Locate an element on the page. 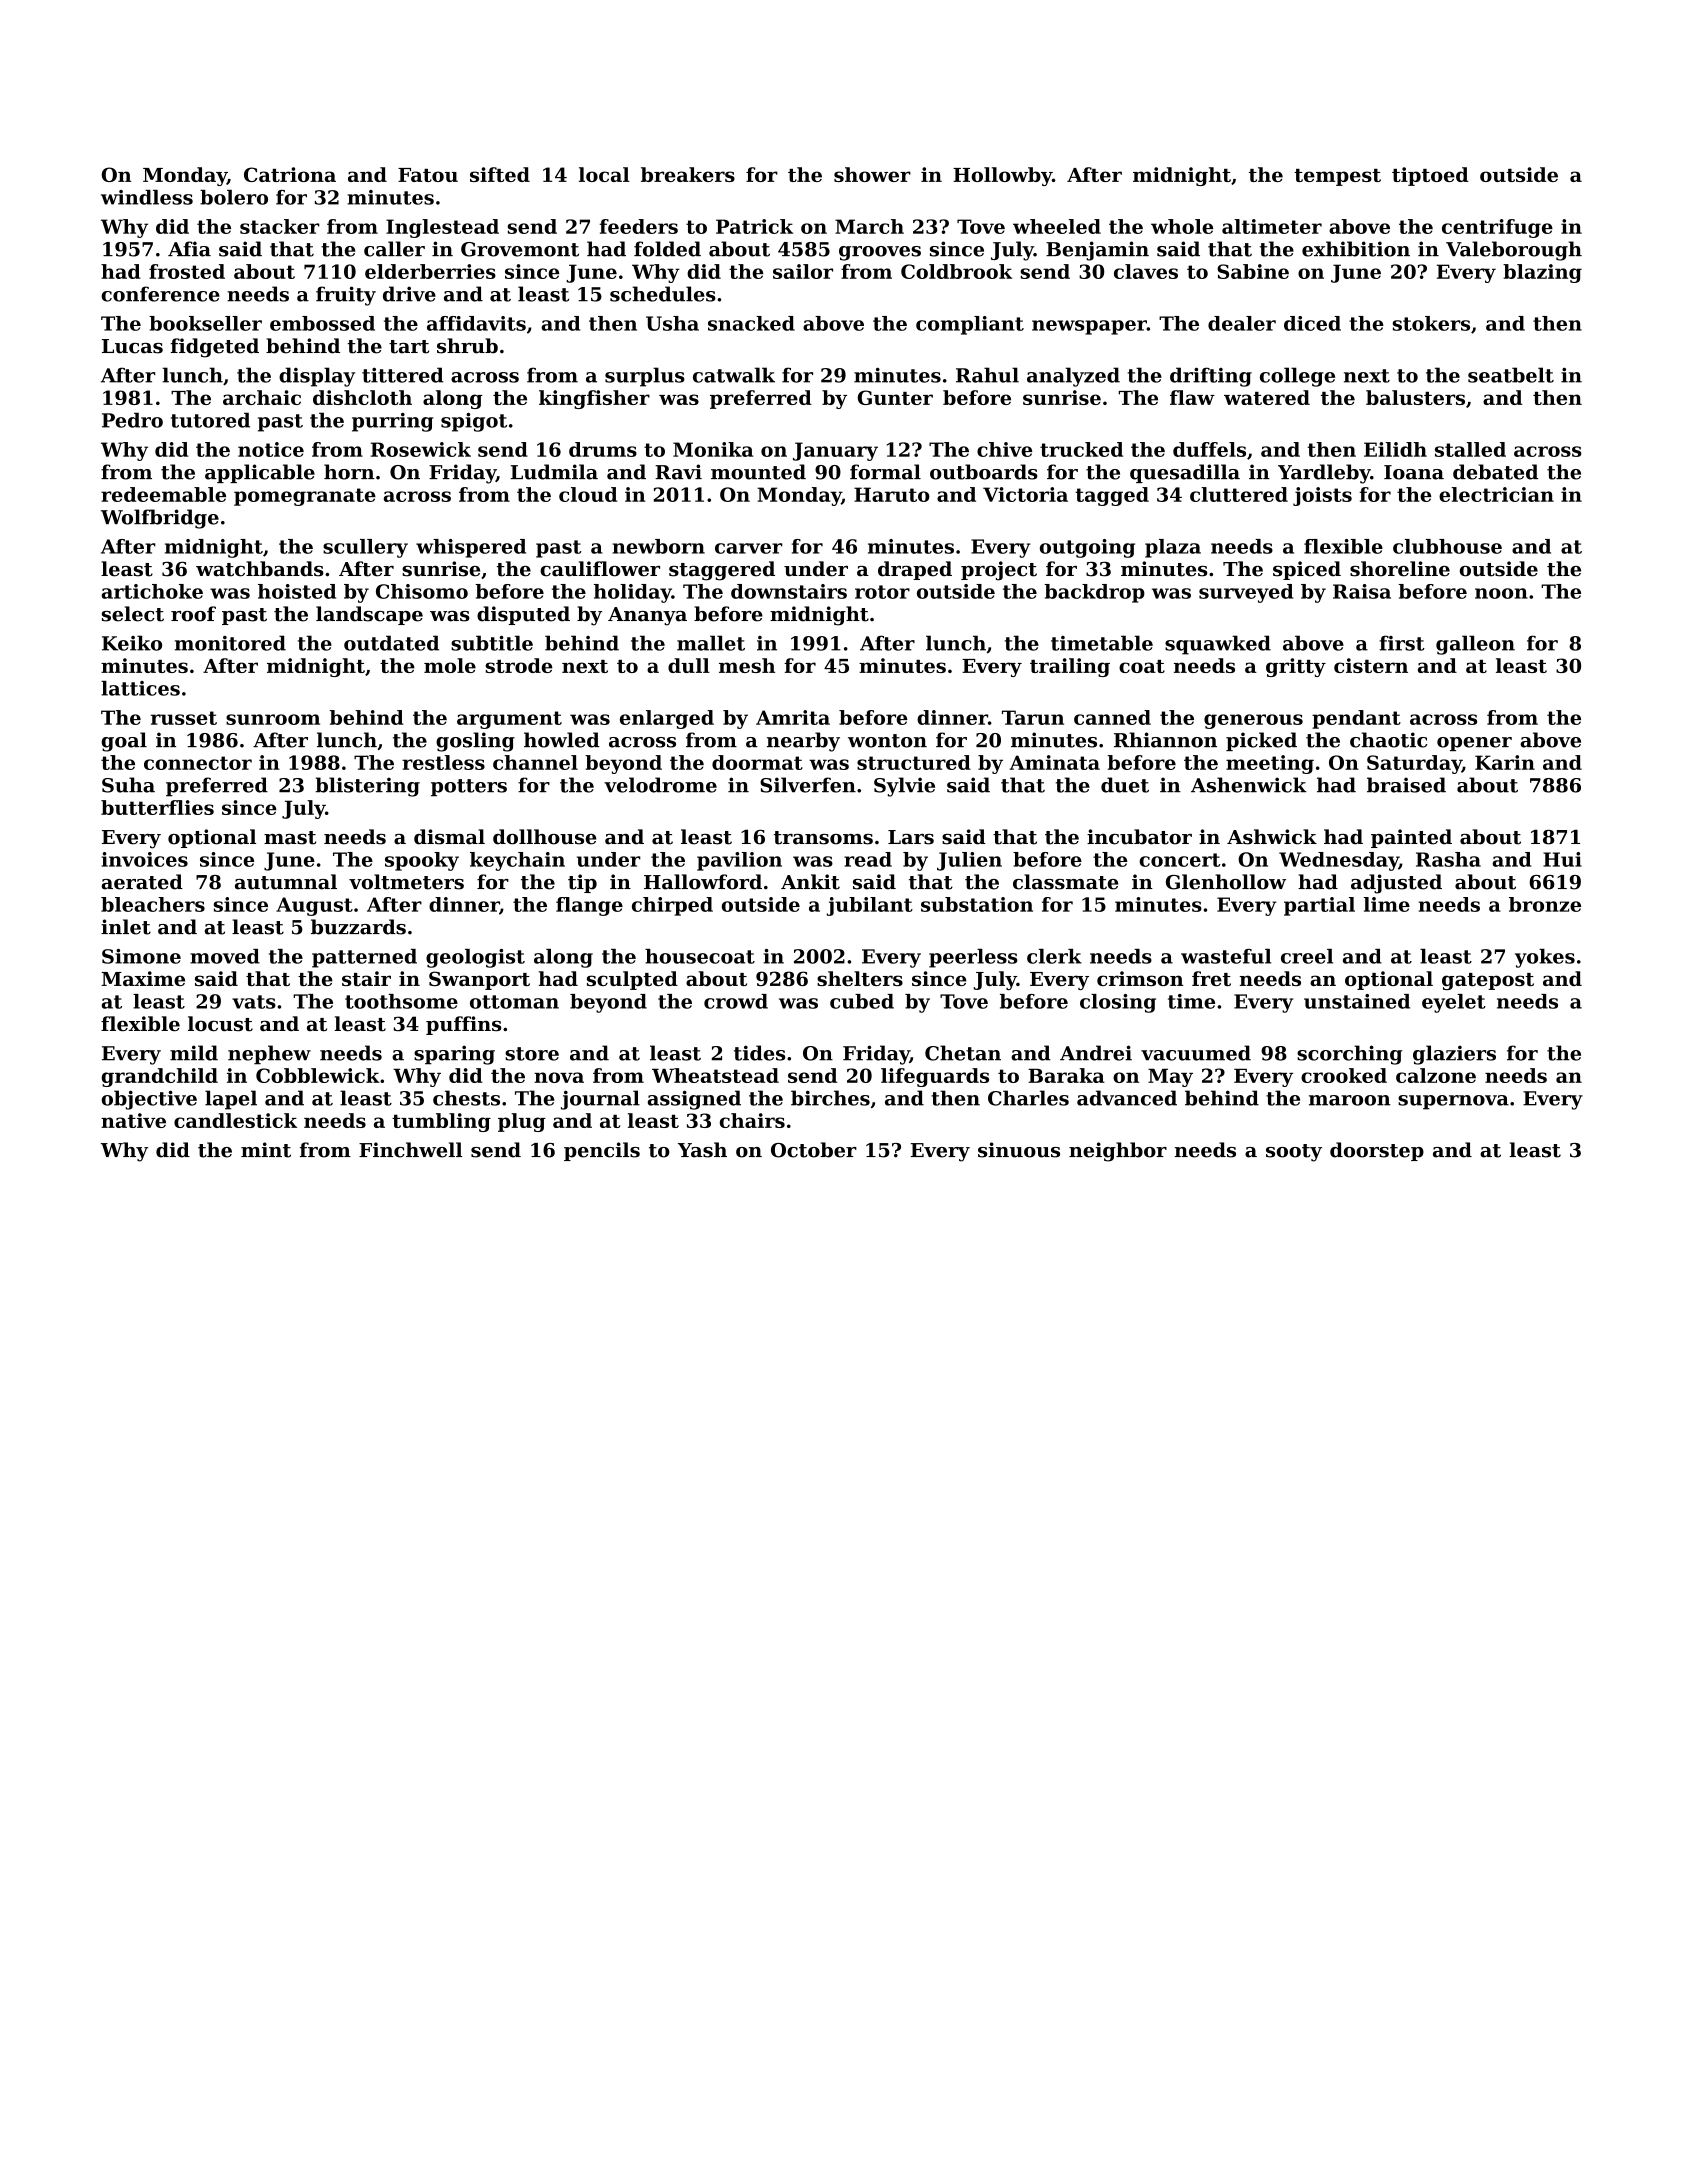 The image size is (1683, 2178). shelters is located at coordinates (860, 978).
